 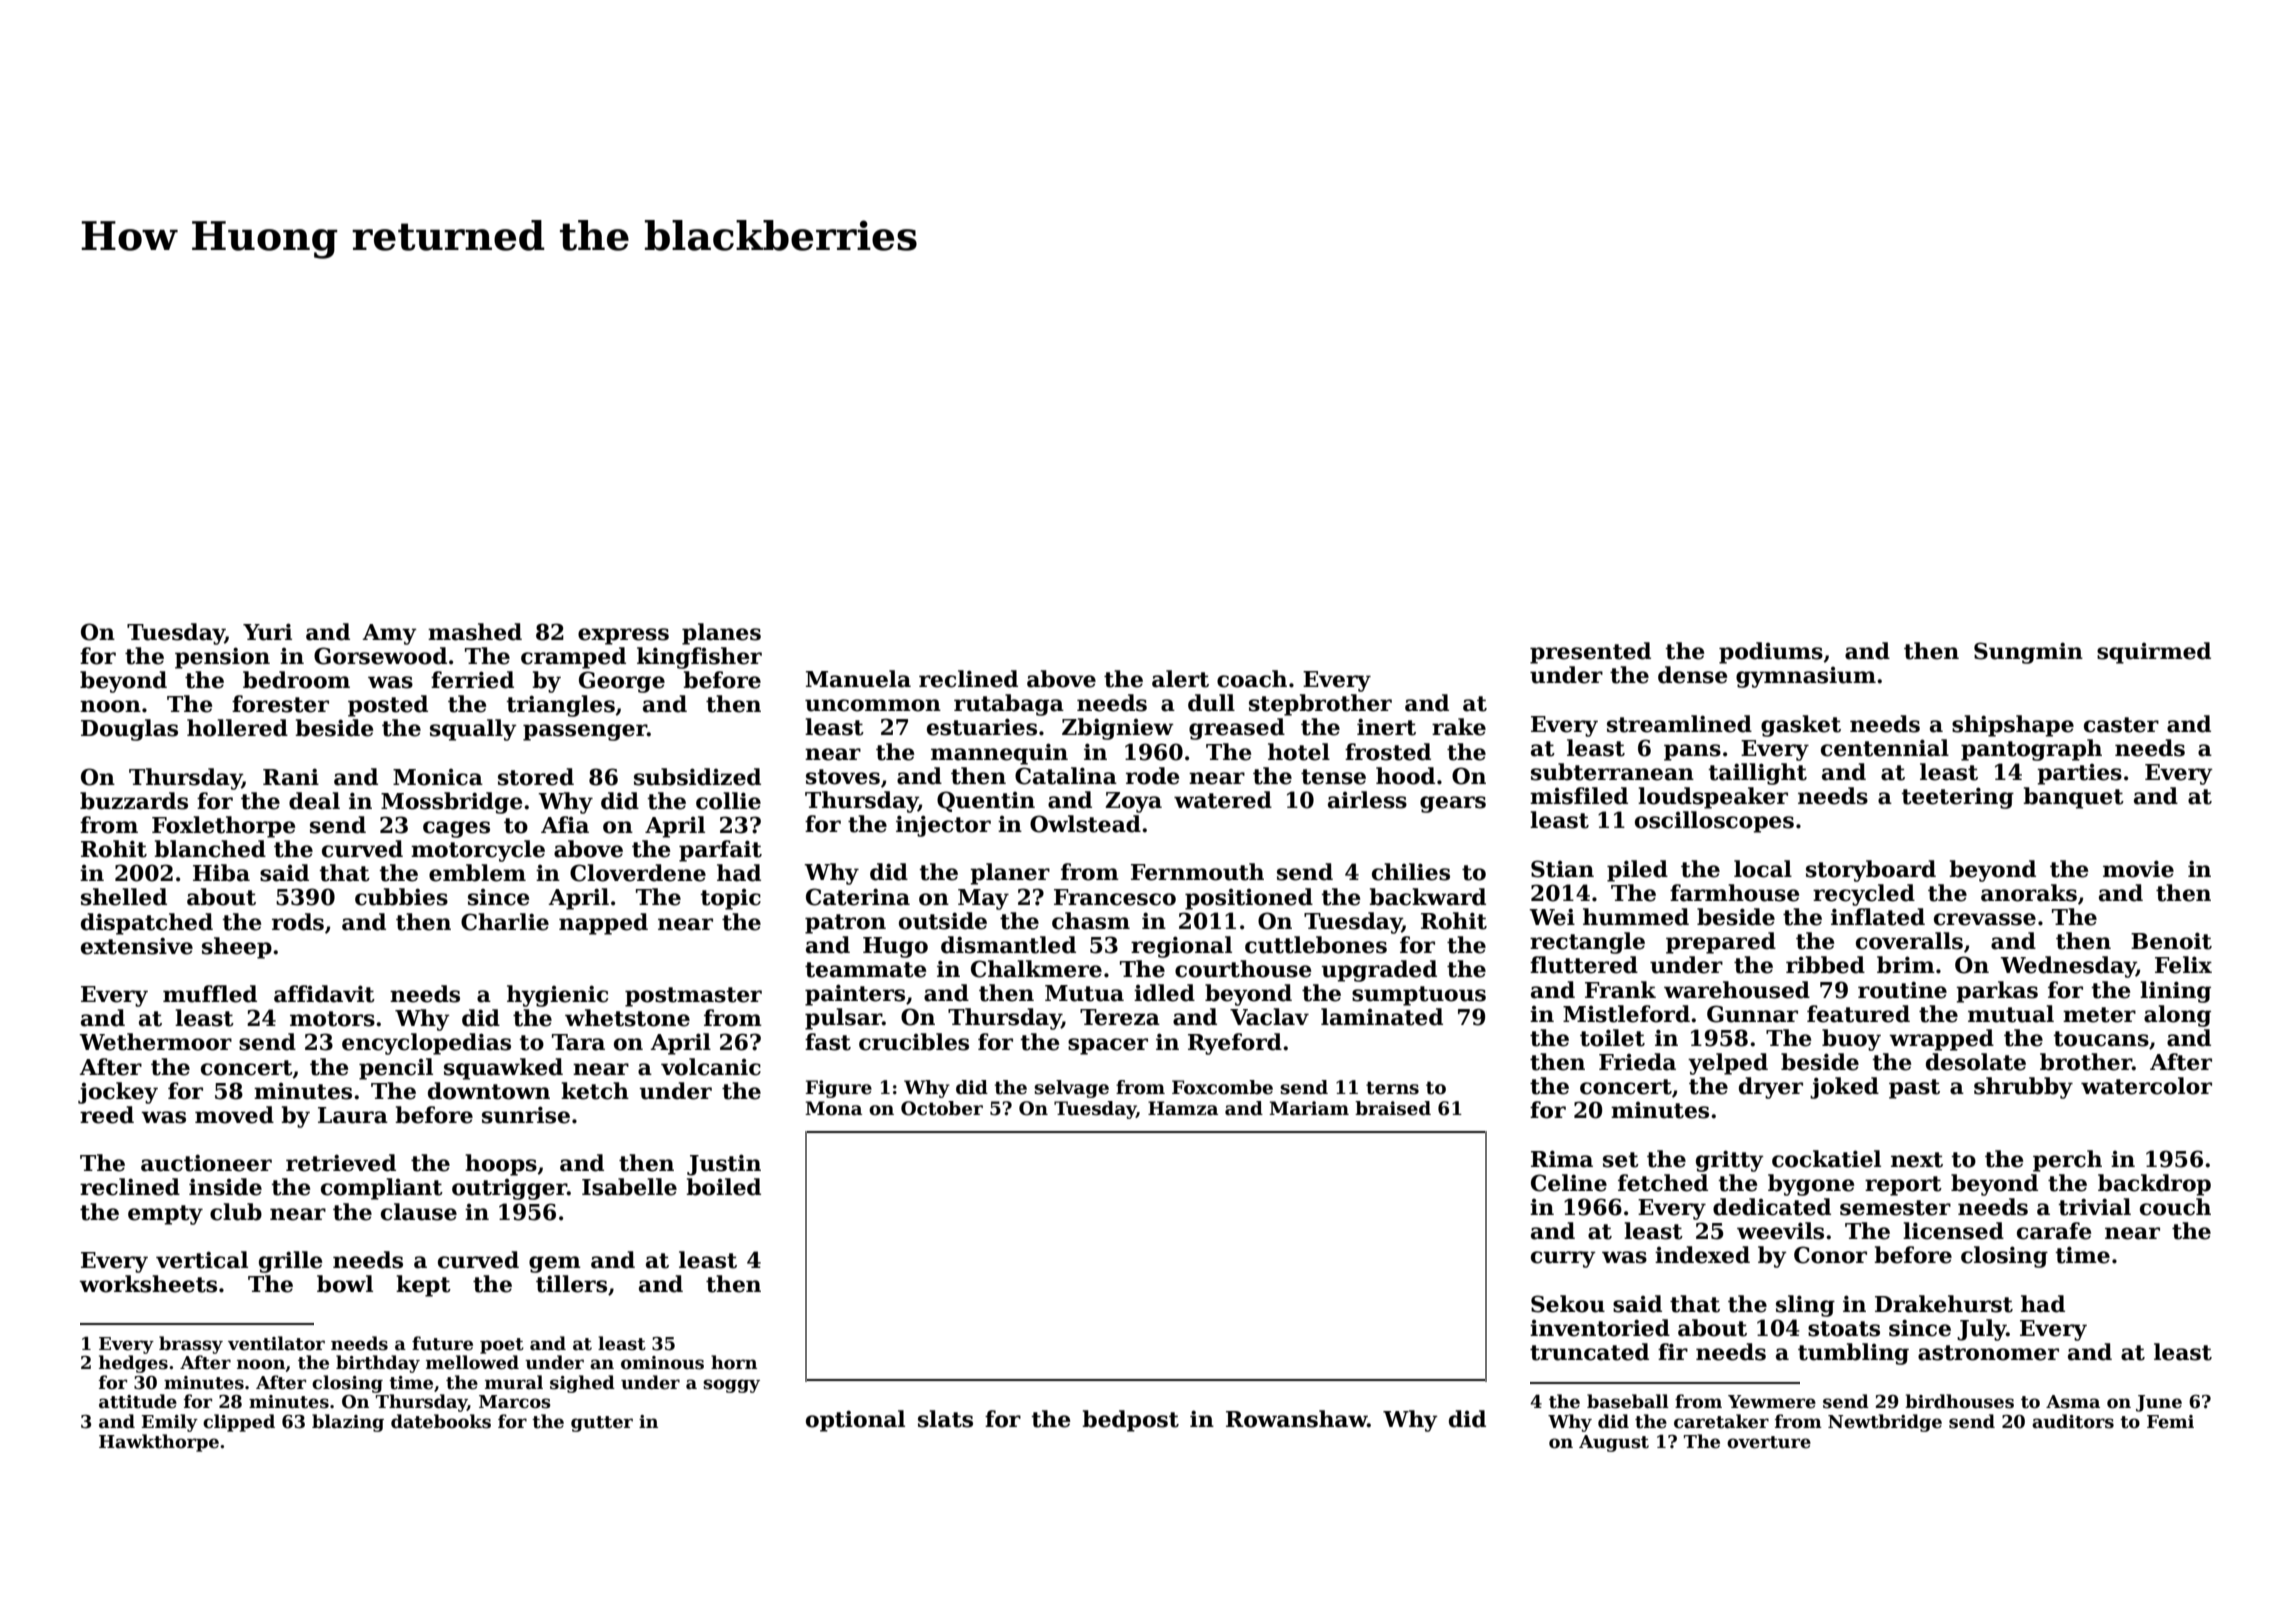 What do you see at coordinates (155, 1042) in the screenshot?
I see `Wethermoor` at bounding box center [155, 1042].
